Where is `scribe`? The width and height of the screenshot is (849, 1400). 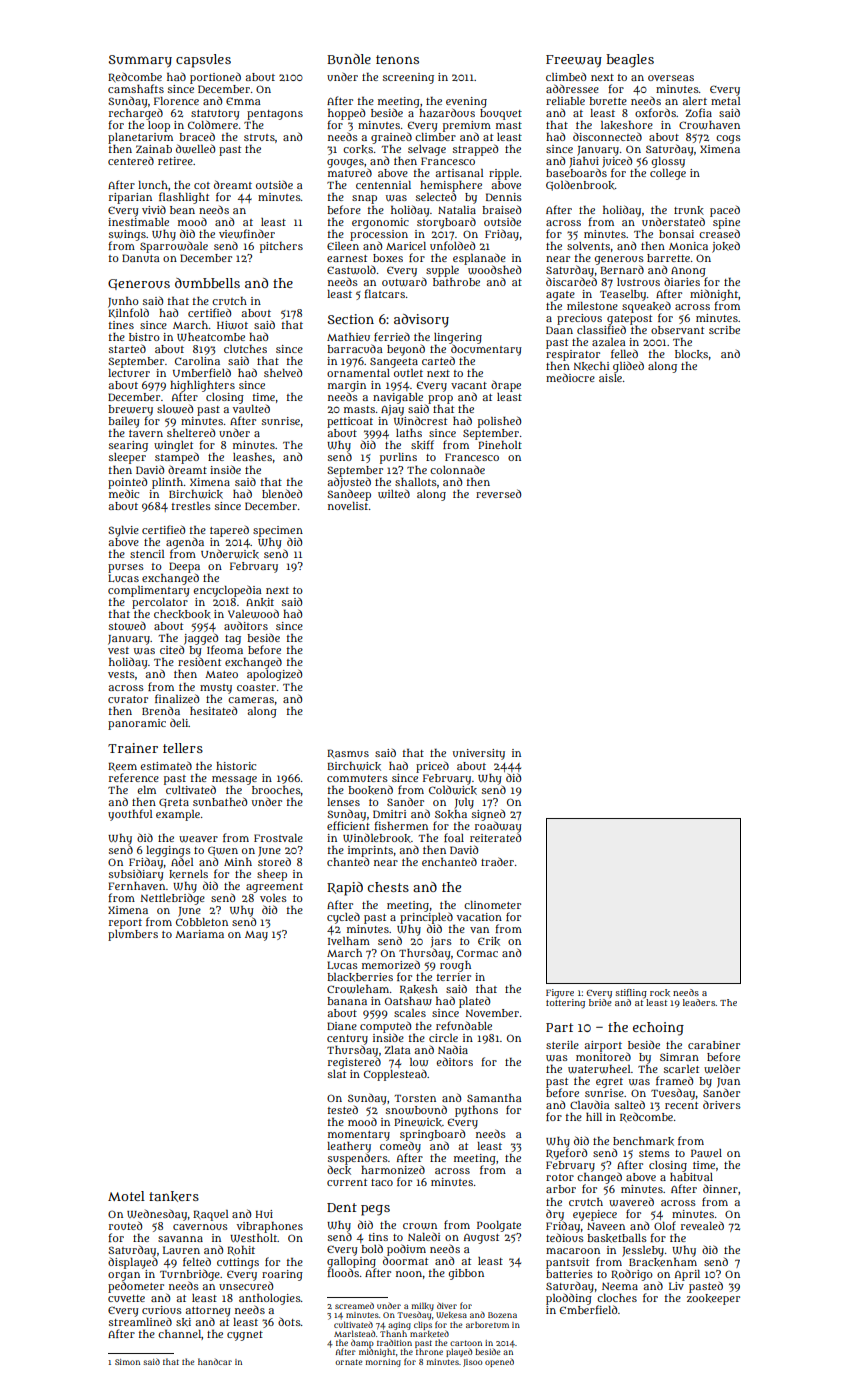
scribe is located at coordinates (724, 330).
